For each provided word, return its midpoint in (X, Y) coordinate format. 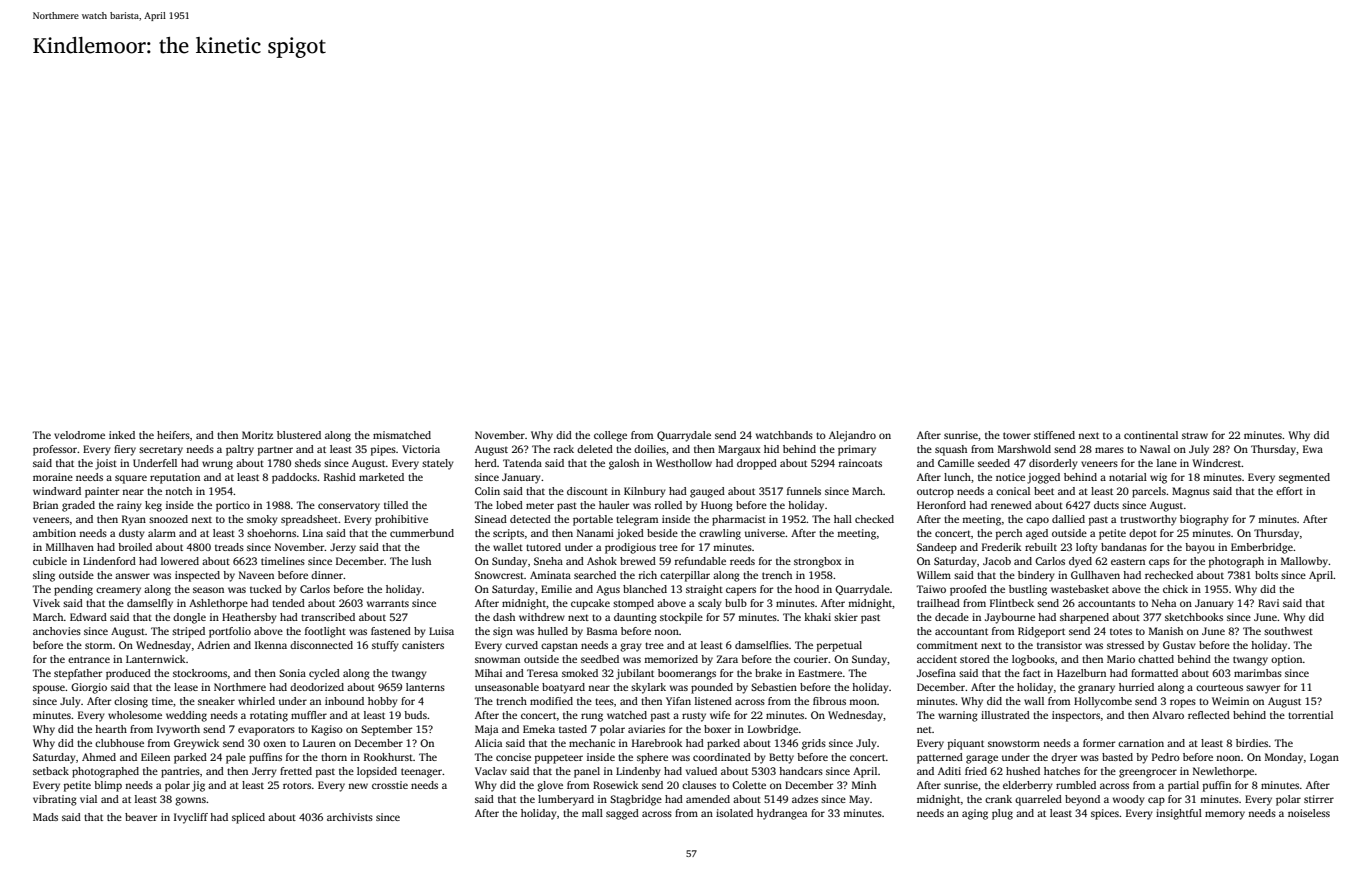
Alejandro (852, 436)
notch (178, 491)
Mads (45, 817)
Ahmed (99, 757)
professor (55, 450)
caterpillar (685, 576)
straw (1195, 435)
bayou (1200, 548)
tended (288, 603)
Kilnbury (645, 492)
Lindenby (638, 772)
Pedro (1166, 757)
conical (1013, 491)
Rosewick (615, 785)
